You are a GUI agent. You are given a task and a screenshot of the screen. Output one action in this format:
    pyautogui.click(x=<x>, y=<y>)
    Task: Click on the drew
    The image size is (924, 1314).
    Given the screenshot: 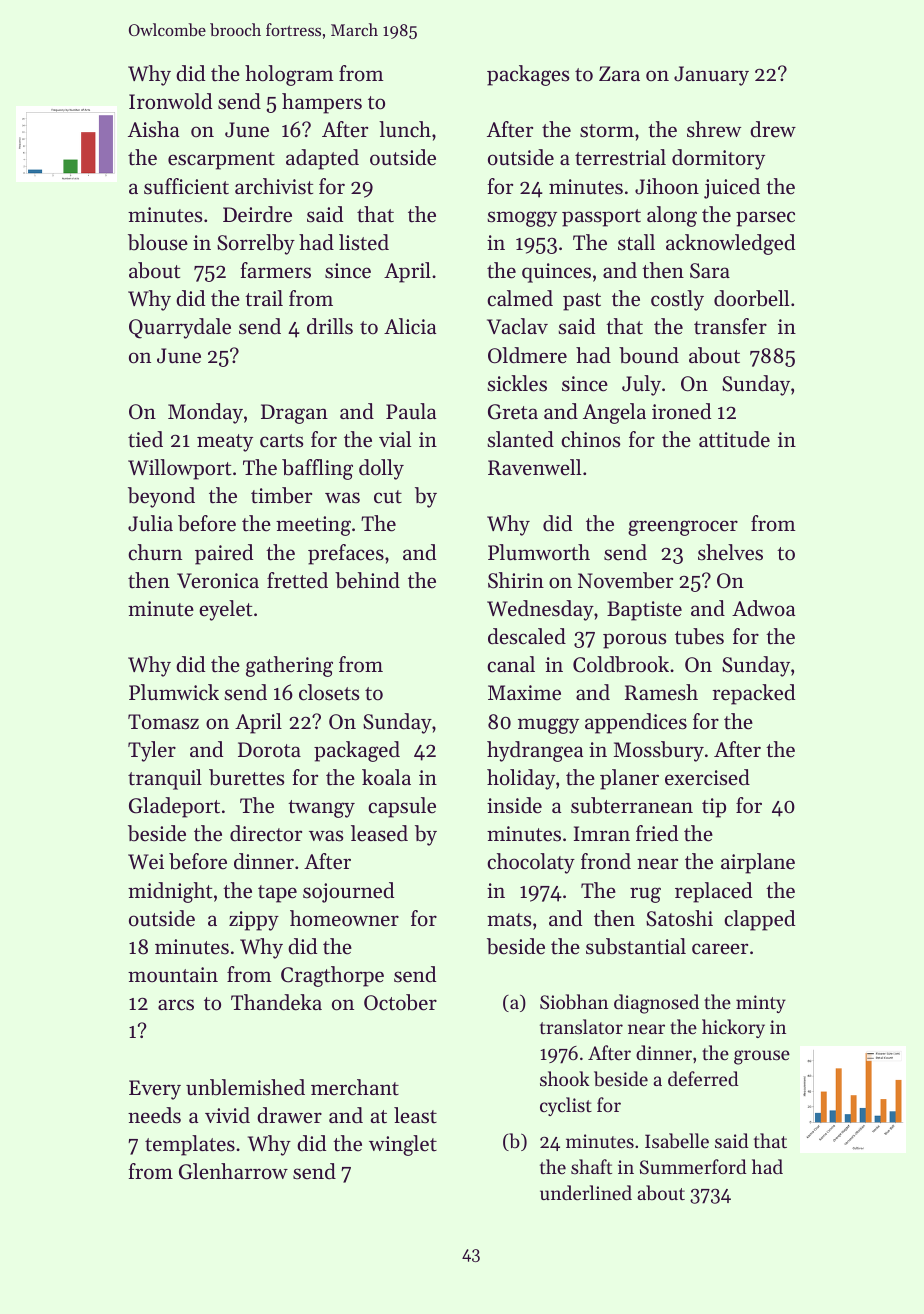 What is the action you would take?
    pyautogui.click(x=773, y=129)
